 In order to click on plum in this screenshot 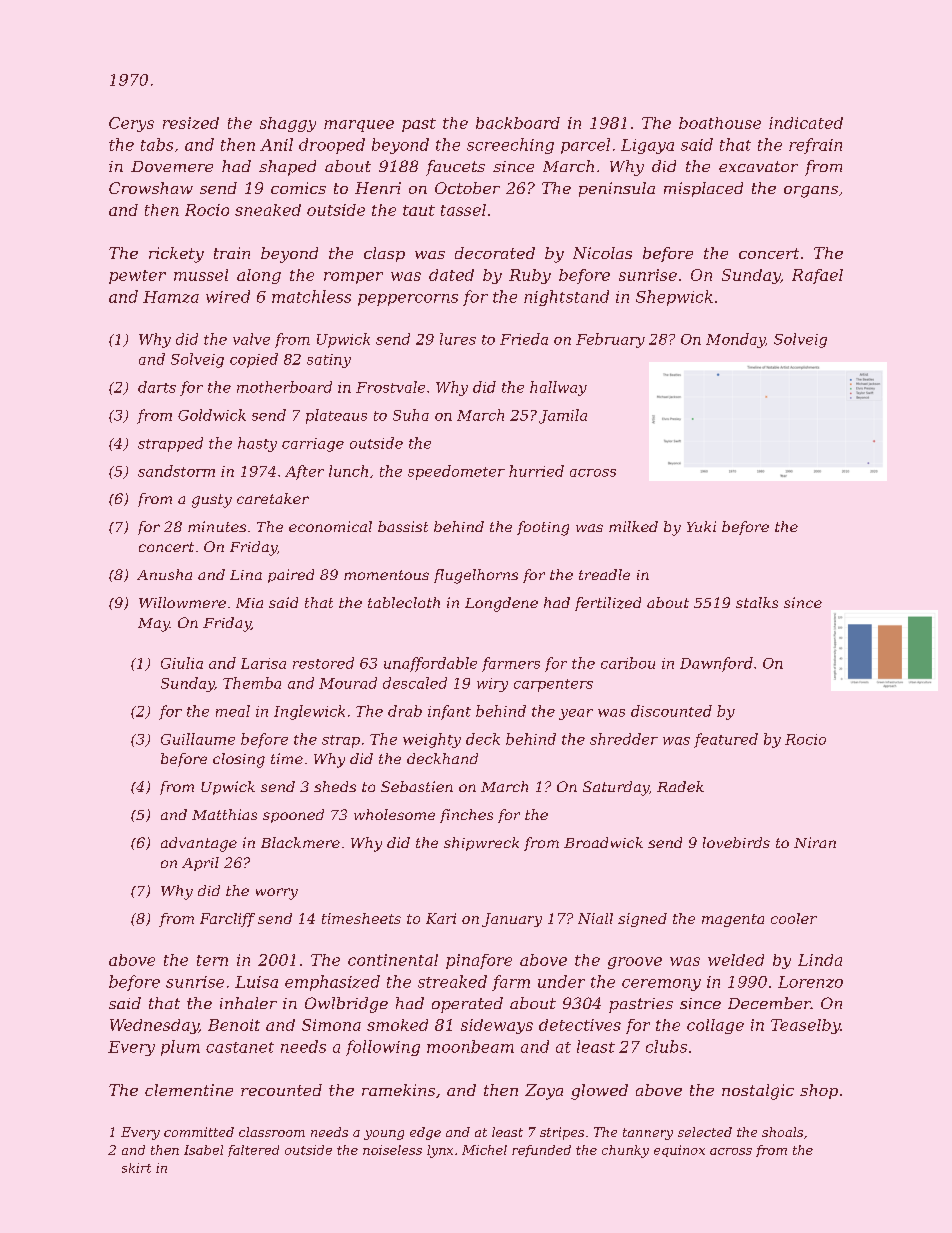, I will do `click(180, 1048)`.
